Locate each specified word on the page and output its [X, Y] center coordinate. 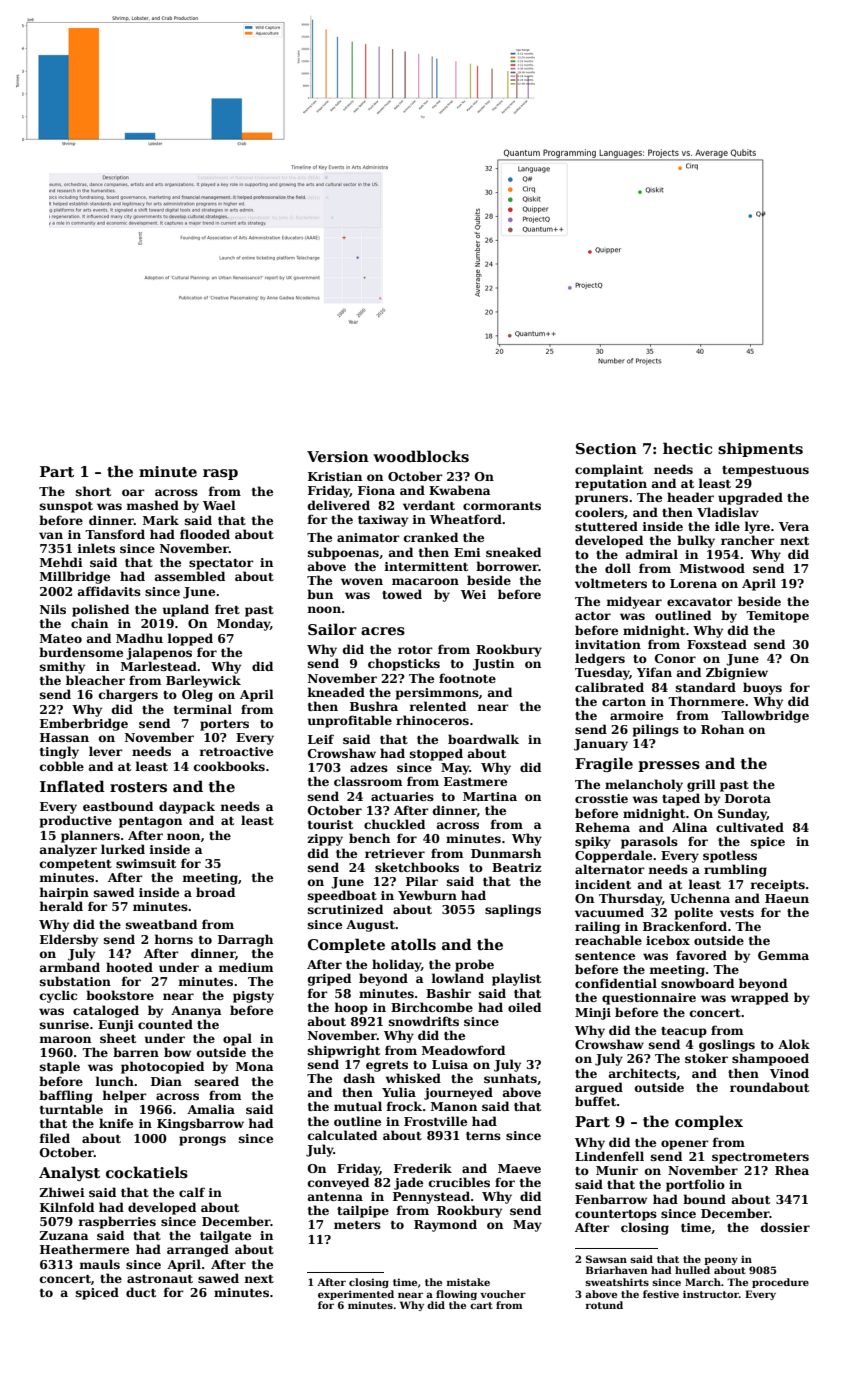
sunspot [66, 507]
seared [217, 1081]
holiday [396, 965]
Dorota [748, 798]
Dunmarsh [506, 853]
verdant [429, 505]
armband [70, 967]
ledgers [600, 659]
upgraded [750, 498]
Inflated [72, 786]
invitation [608, 644]
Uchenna [700, 898]
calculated [342, 1135]
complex [709, 1122]
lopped [190, 639]
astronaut [160, 1279]
